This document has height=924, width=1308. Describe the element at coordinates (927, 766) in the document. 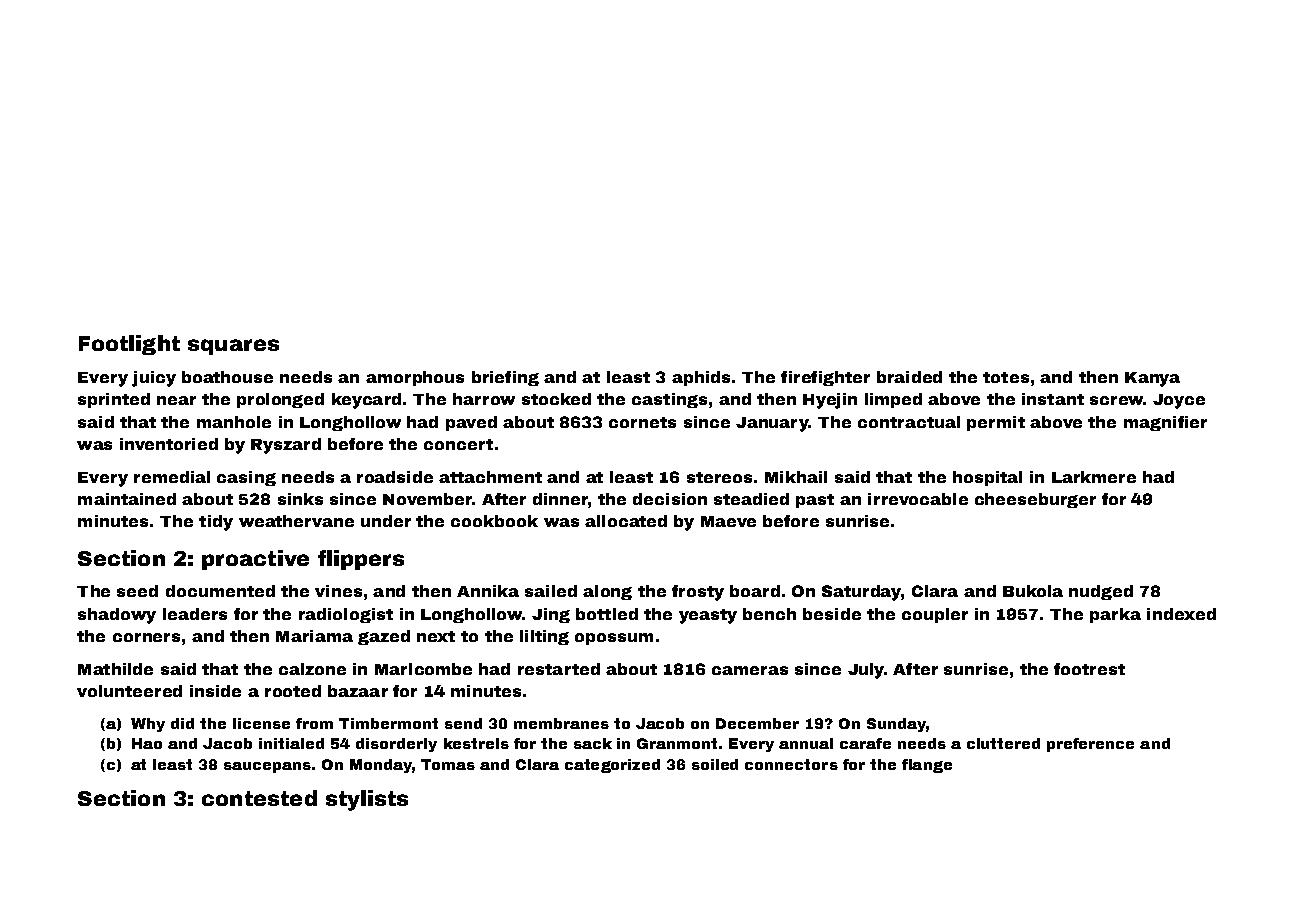

I see `flange` at that location.
